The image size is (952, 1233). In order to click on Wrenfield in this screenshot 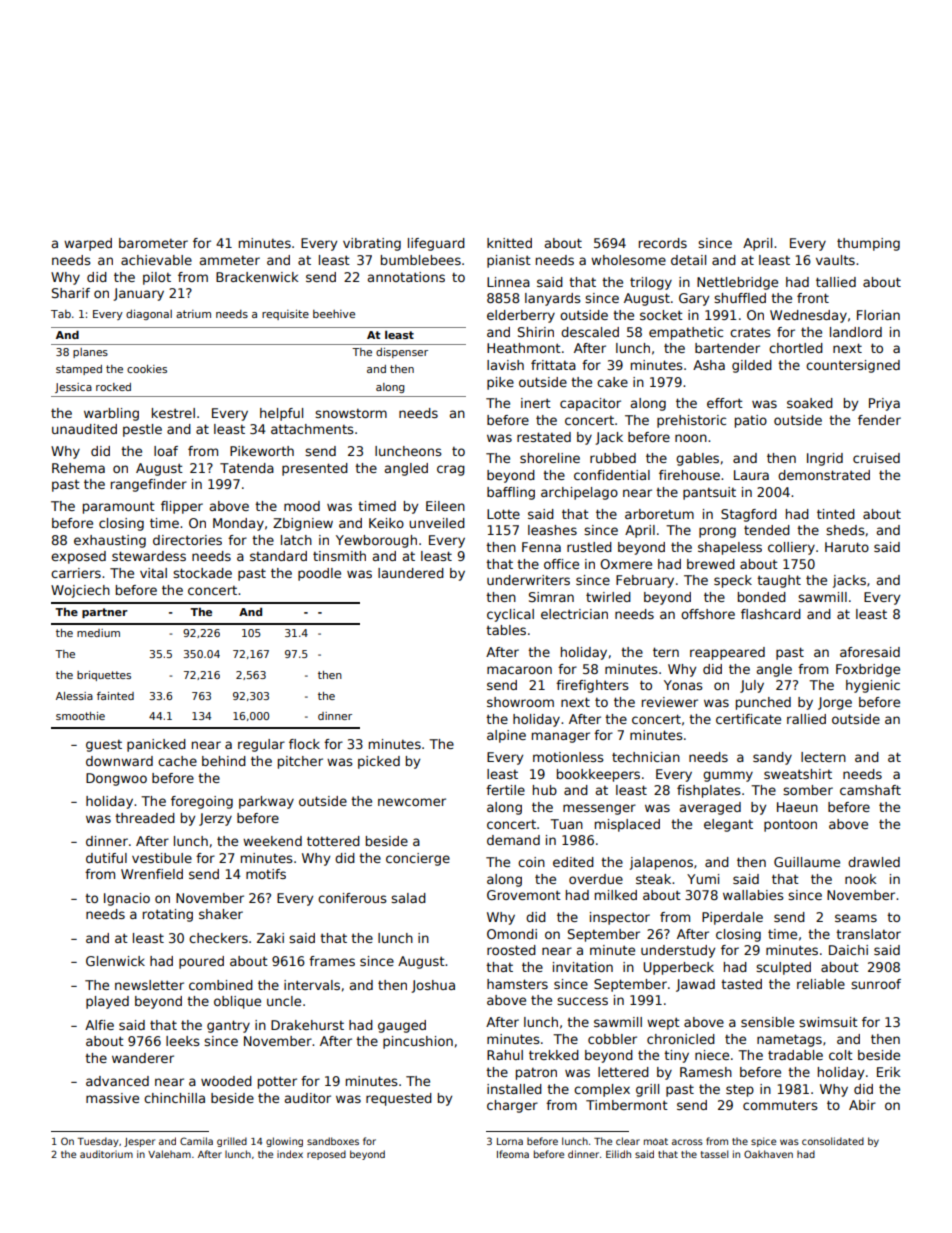, I will do `click(152, 874)`.
